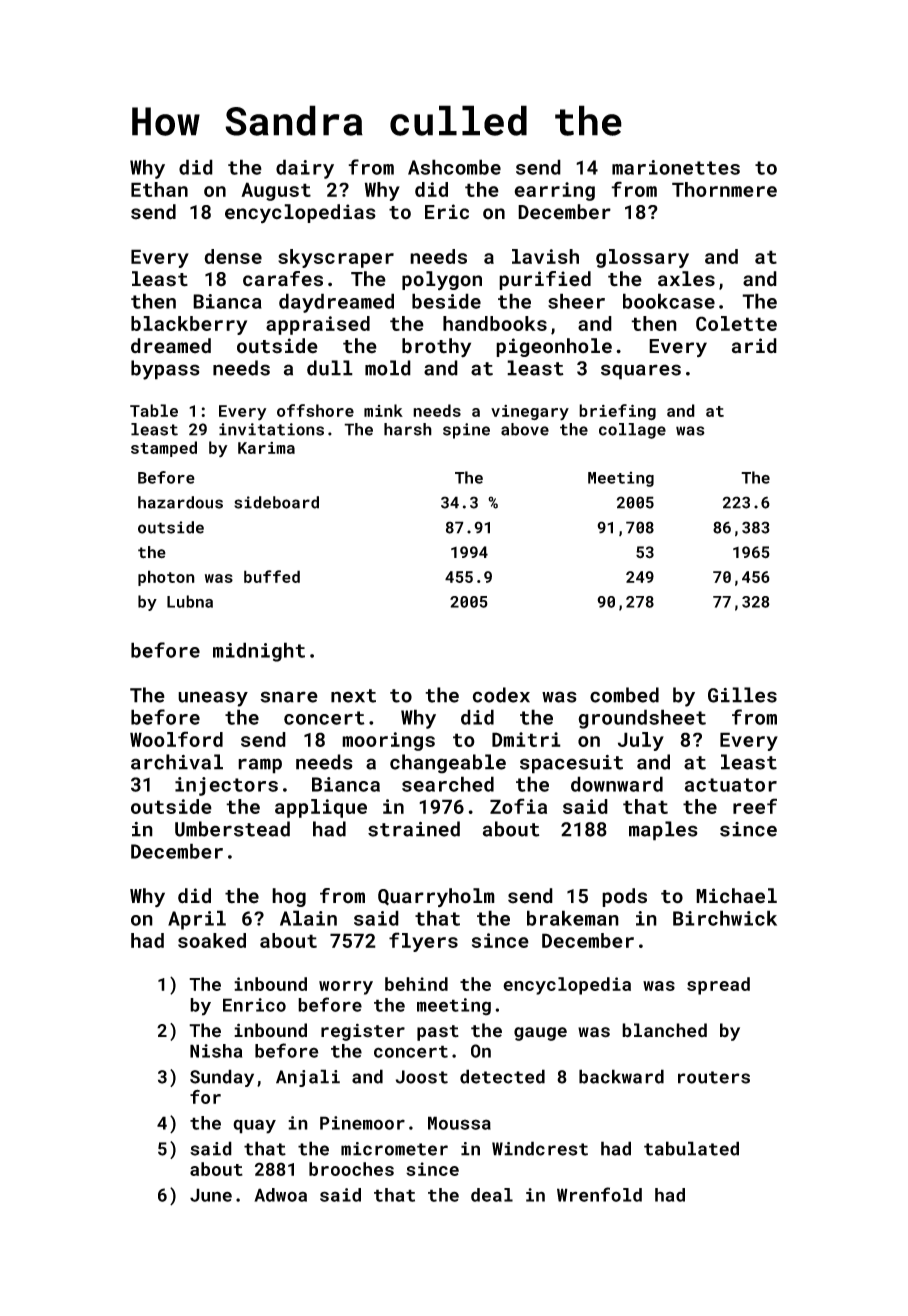  I want to click on blackberry, so click(189, 325).
